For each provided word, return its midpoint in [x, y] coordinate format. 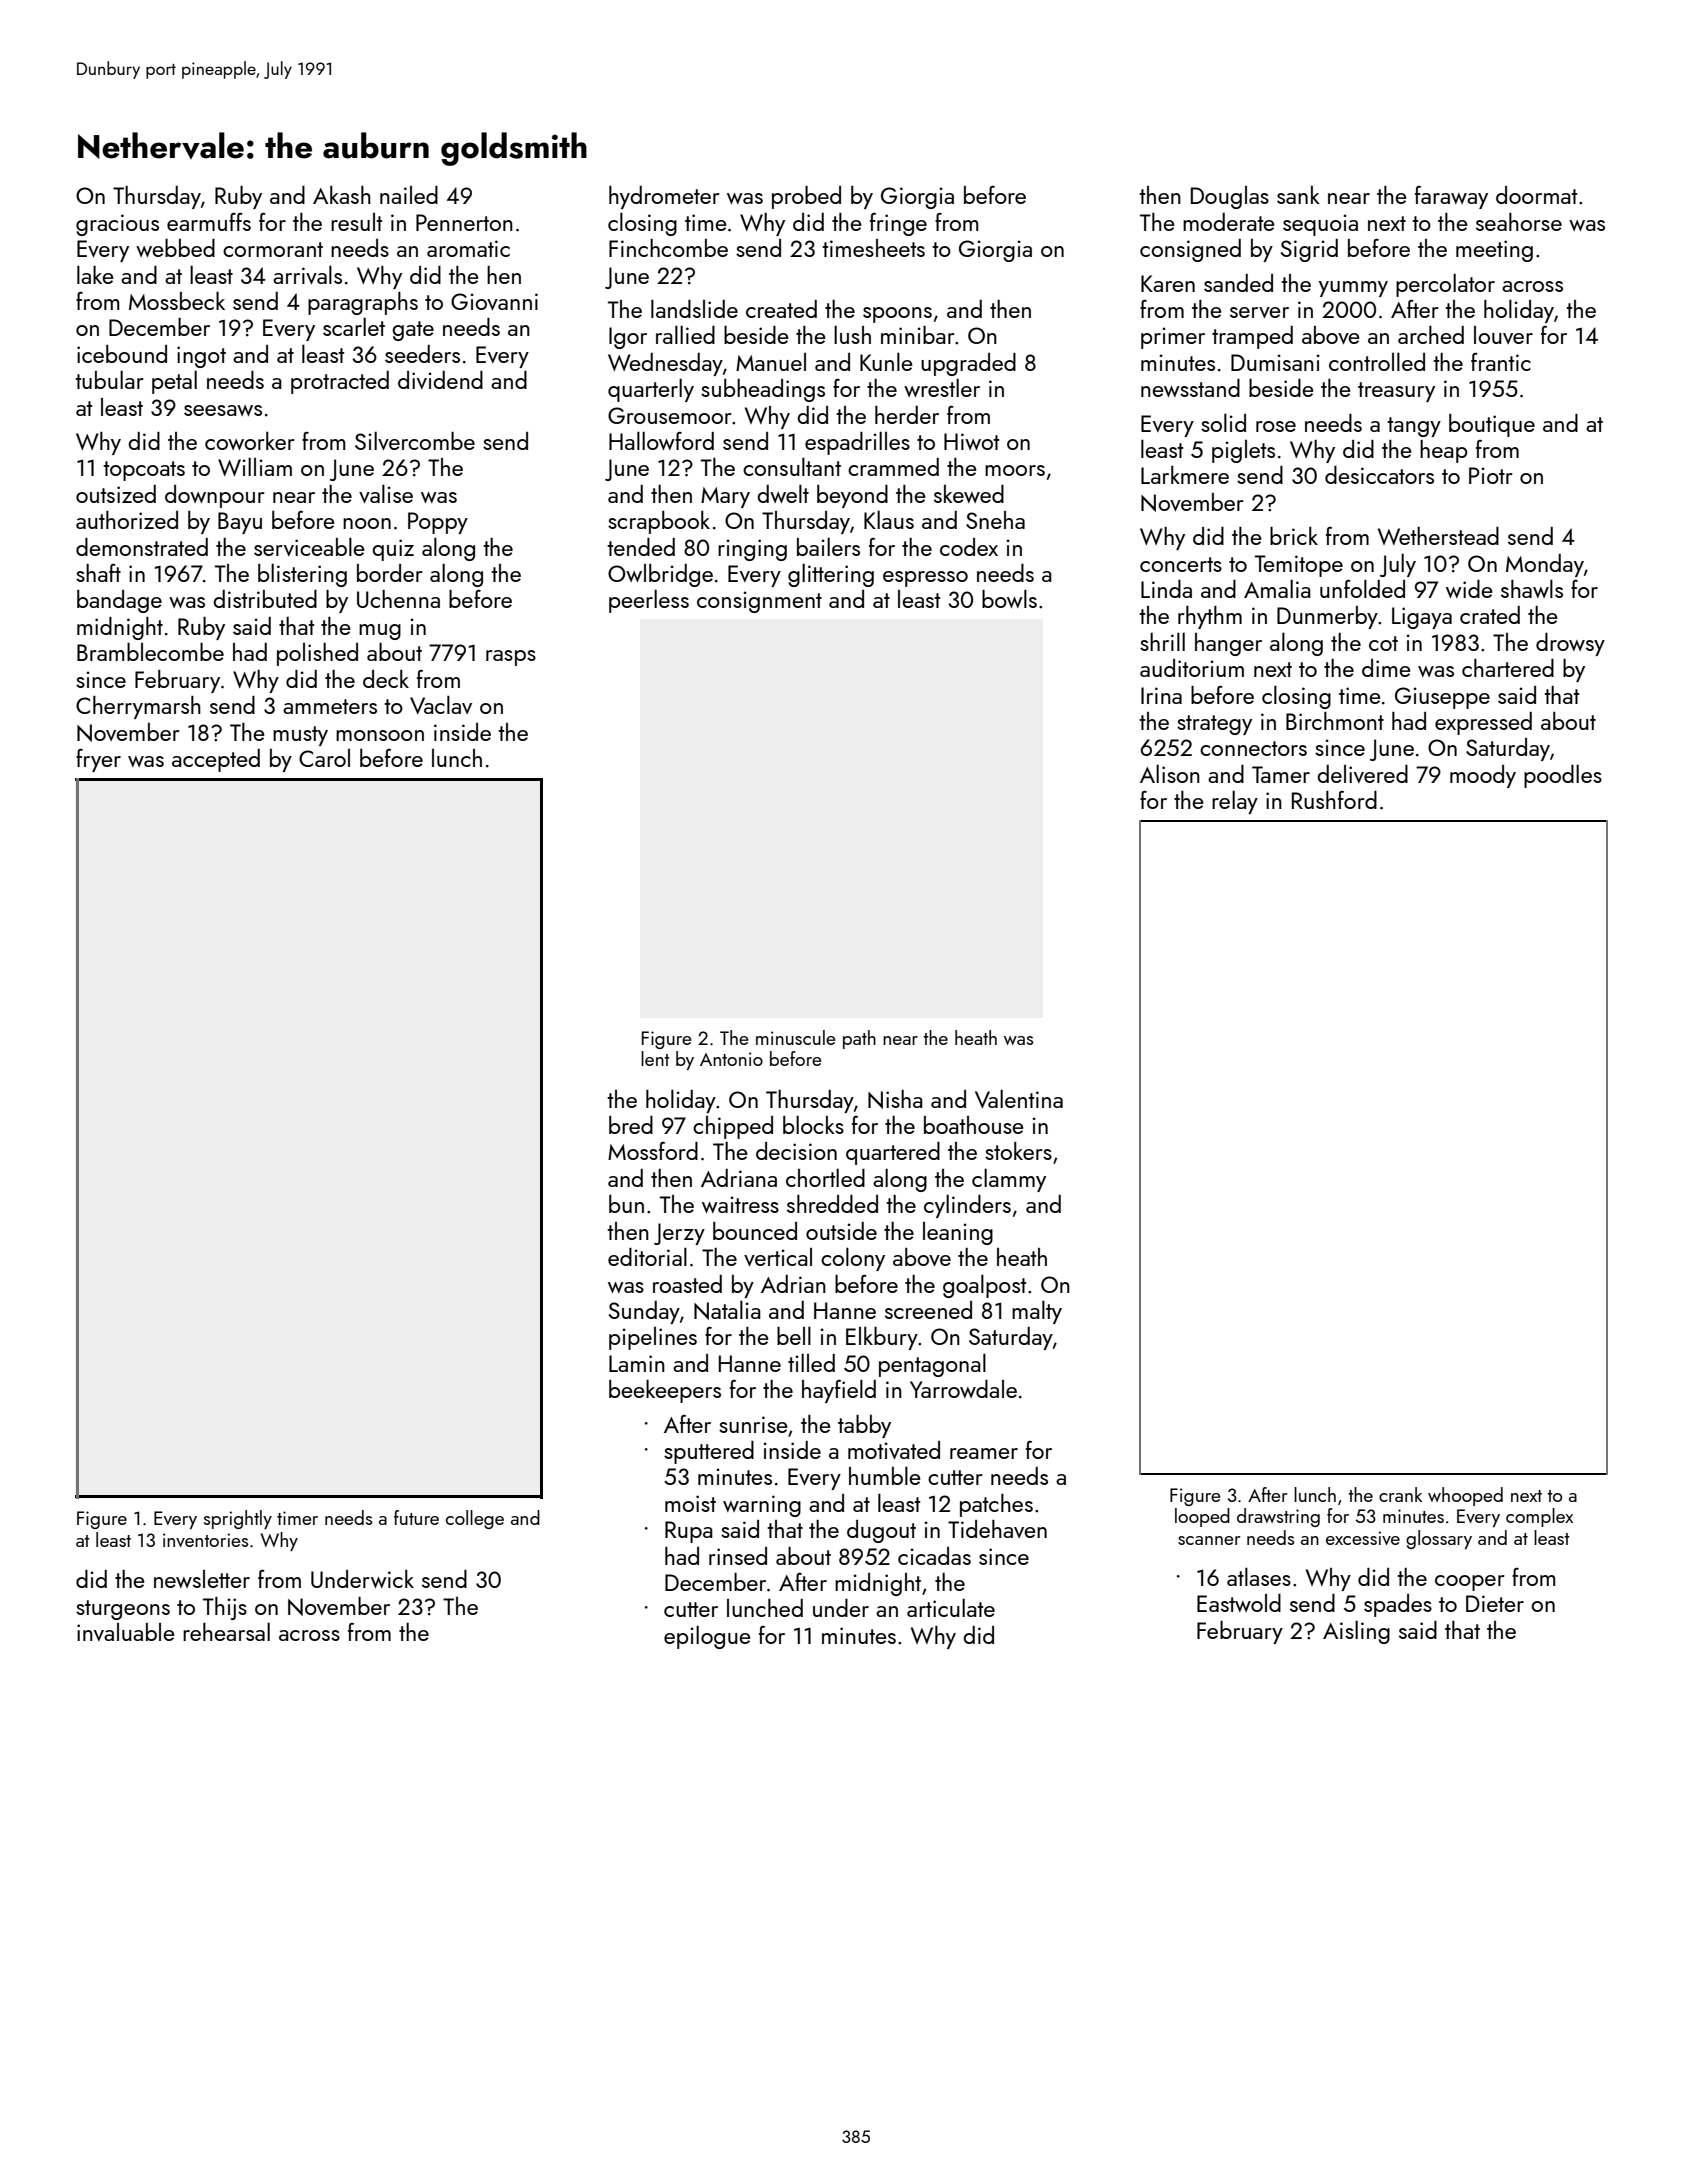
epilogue [707, 1637]
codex [969, 547]
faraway [1451, 197]
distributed [265, 599]
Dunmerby [1327, 617]
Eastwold [1239, 1603]
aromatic [468, 248]
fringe [898, 224]
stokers [1018, 1150]
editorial [647, 1256]
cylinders [967, 1206]
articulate [951, 1607]
